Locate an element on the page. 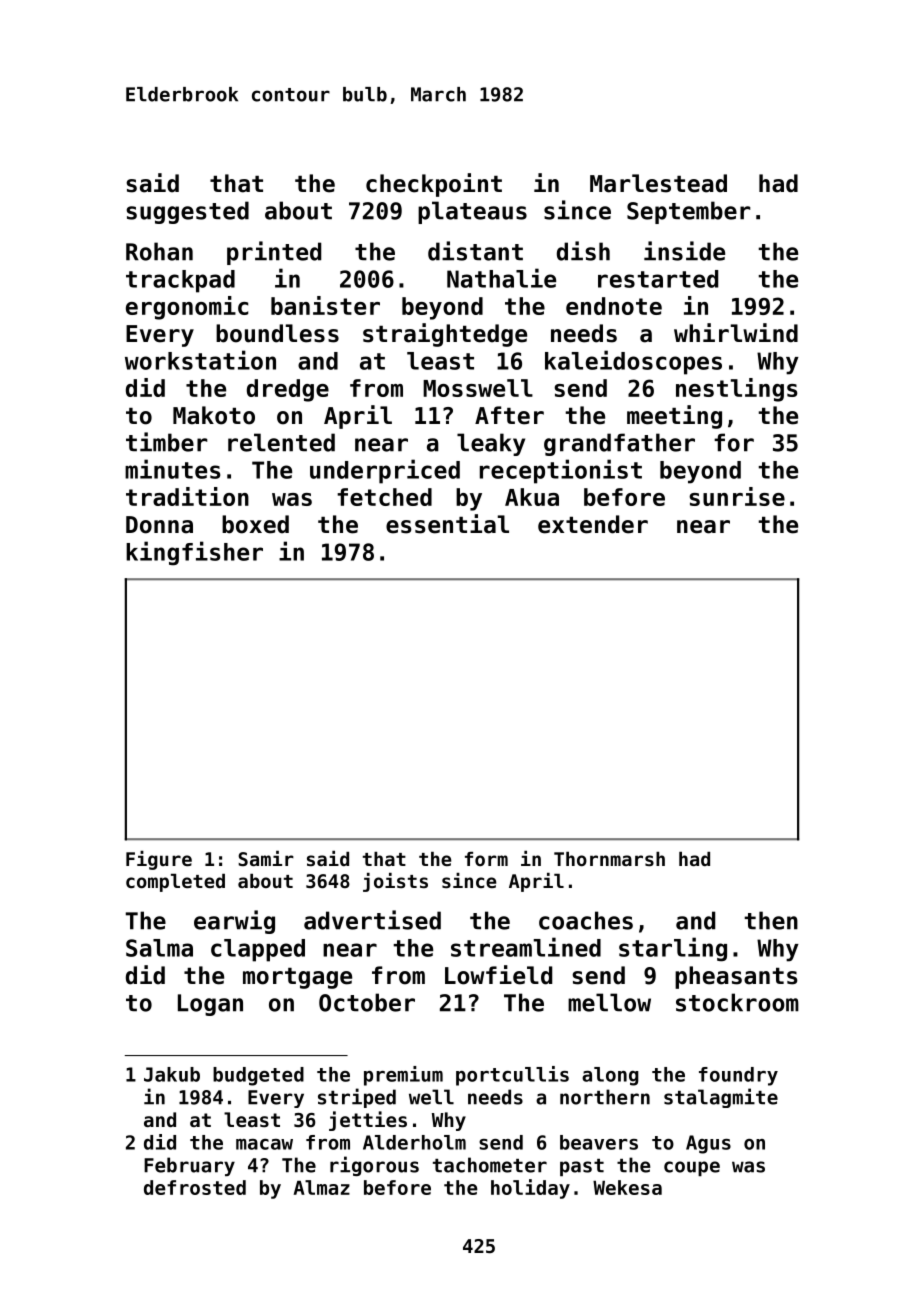  boxed is located at coordinates (255, 524).
